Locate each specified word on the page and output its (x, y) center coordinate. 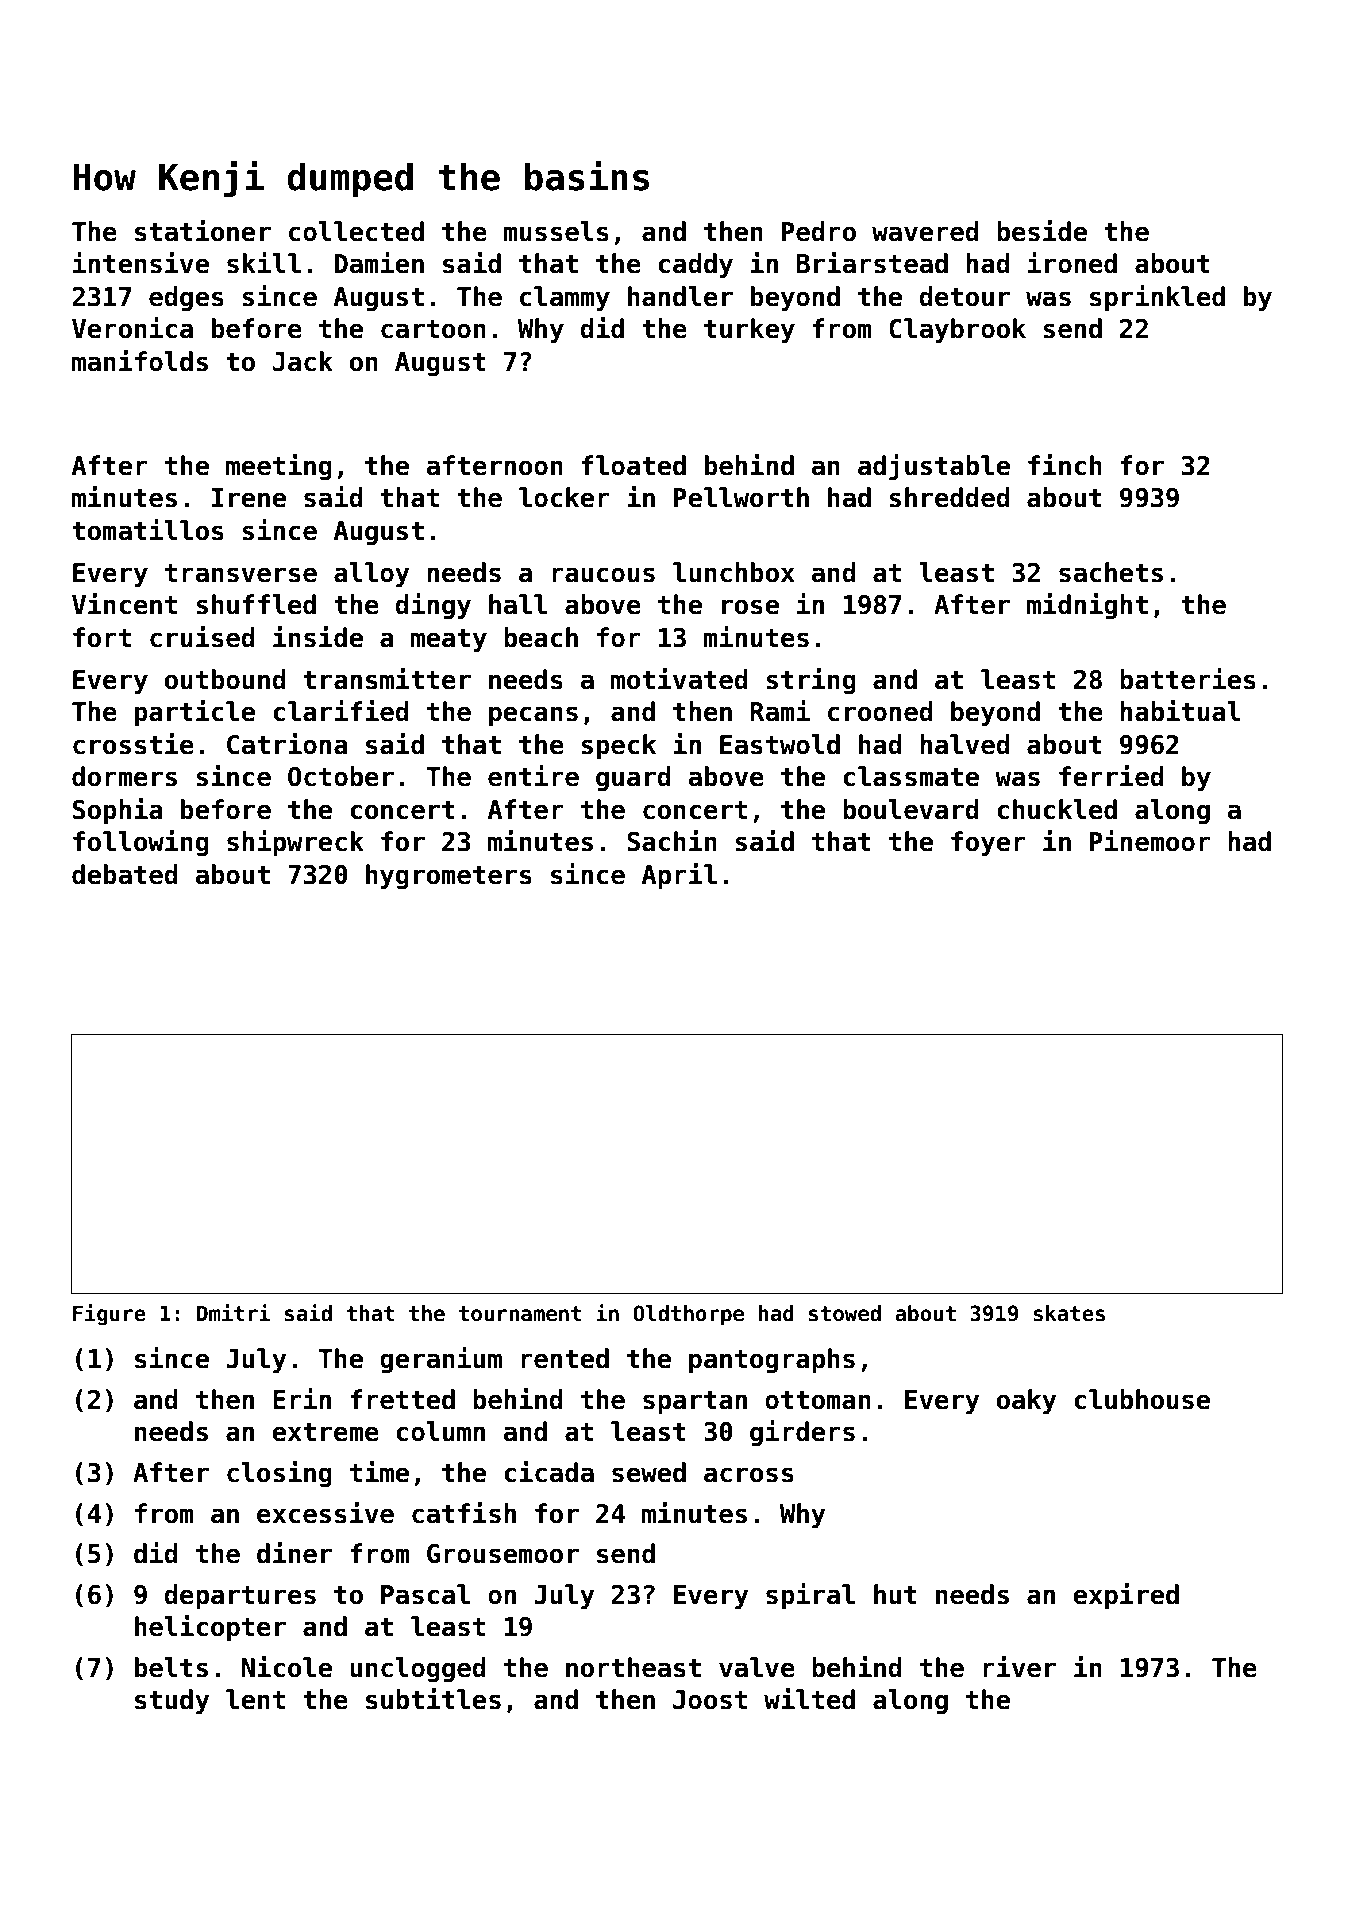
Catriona (287, 744)
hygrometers (449, 876)
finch (1065, 465)
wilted (809, 1699)
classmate (911, 776)
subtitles (433, 1699)
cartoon (433, 329)
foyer (988, 843)
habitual (1180, 711)
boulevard (911, 809)
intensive (141, 263)
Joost (710, 1700)
